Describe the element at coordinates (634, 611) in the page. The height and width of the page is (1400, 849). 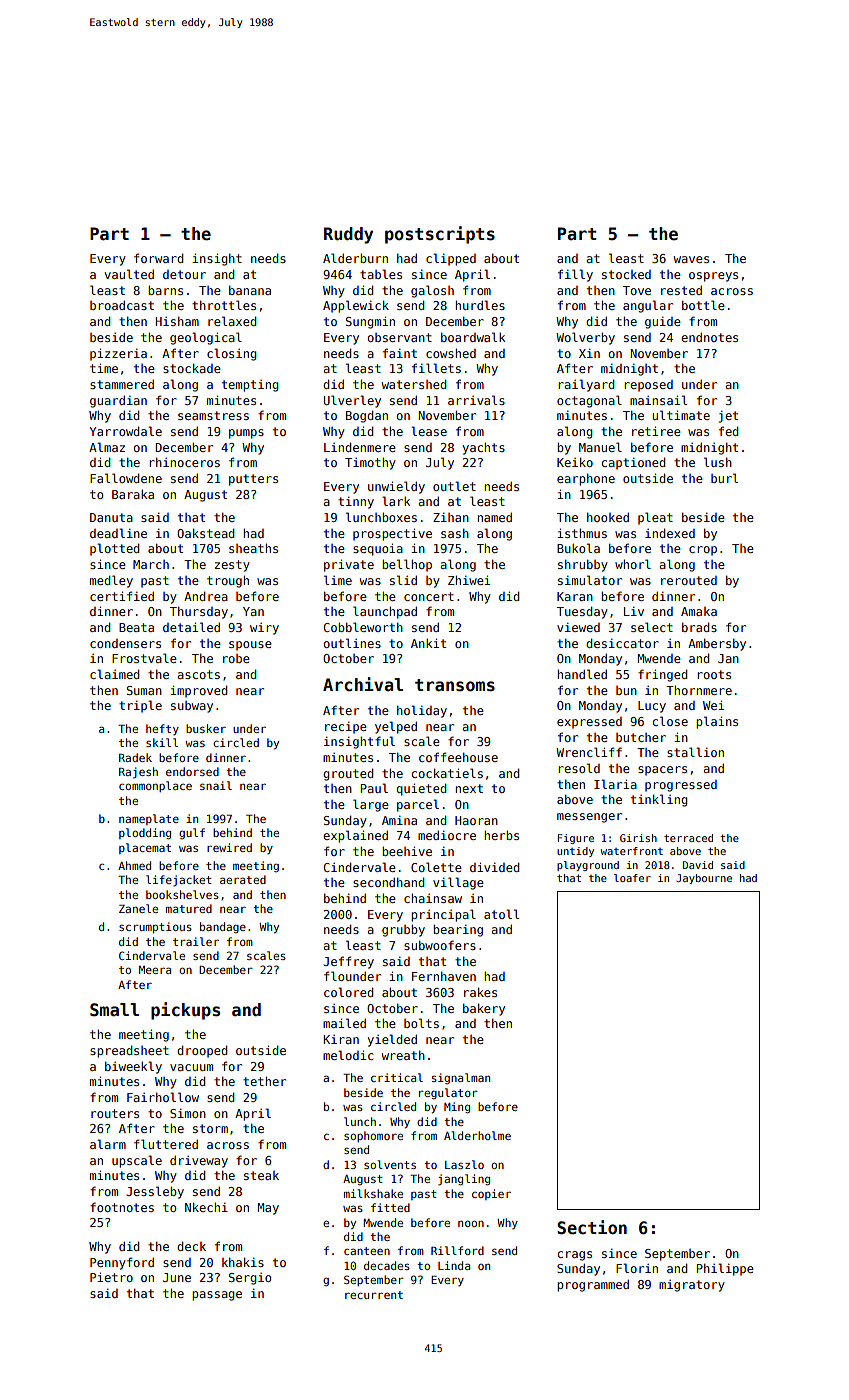
I see `Liv` at that location.
